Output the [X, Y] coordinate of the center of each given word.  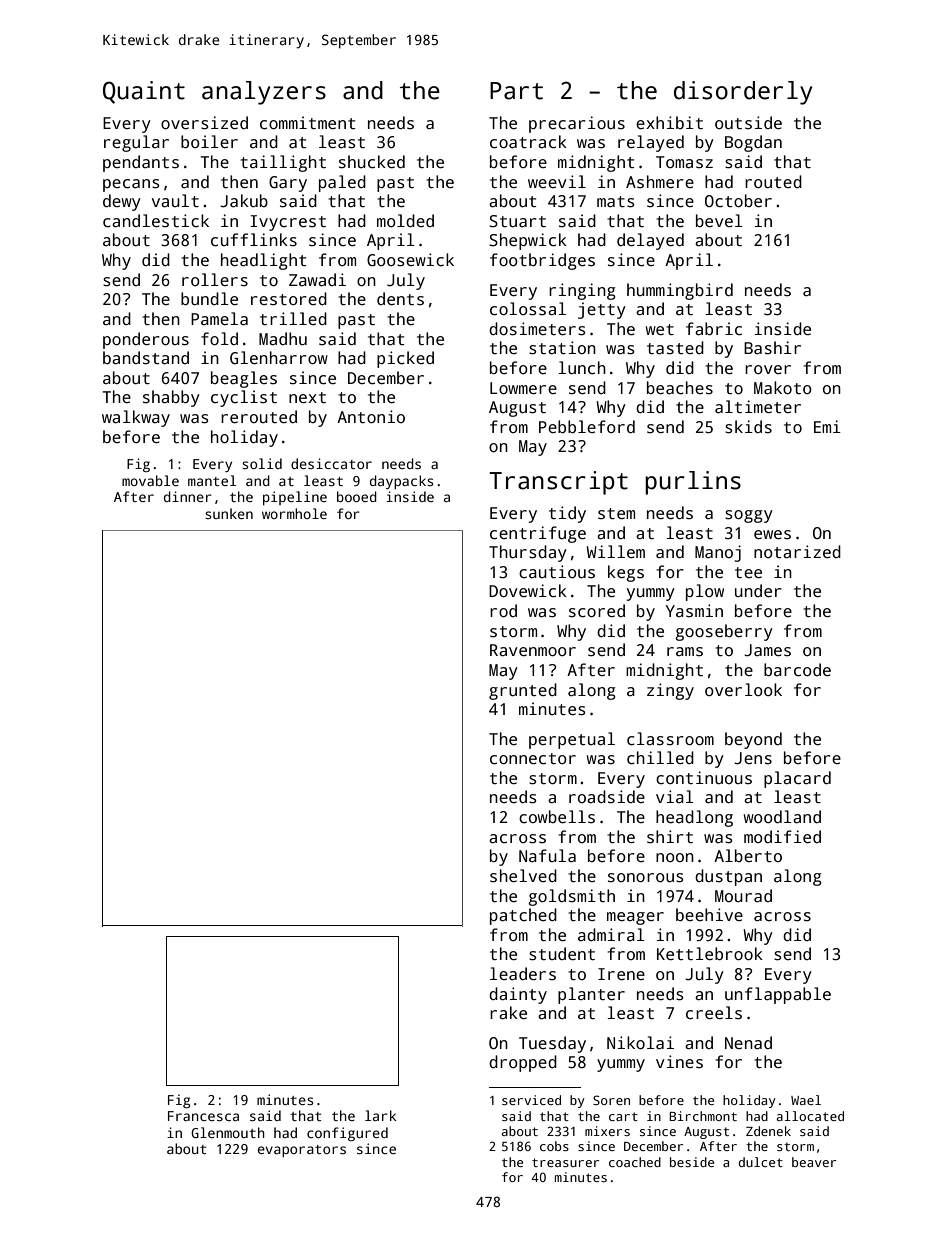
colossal [528, 309]
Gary [288, 184]
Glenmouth [228, 1132]
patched [523, 916]
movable [150, 480]
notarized [797, 552]
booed [357, 496]
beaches [680, 388]
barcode [797, 670]
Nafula [547, 856]
